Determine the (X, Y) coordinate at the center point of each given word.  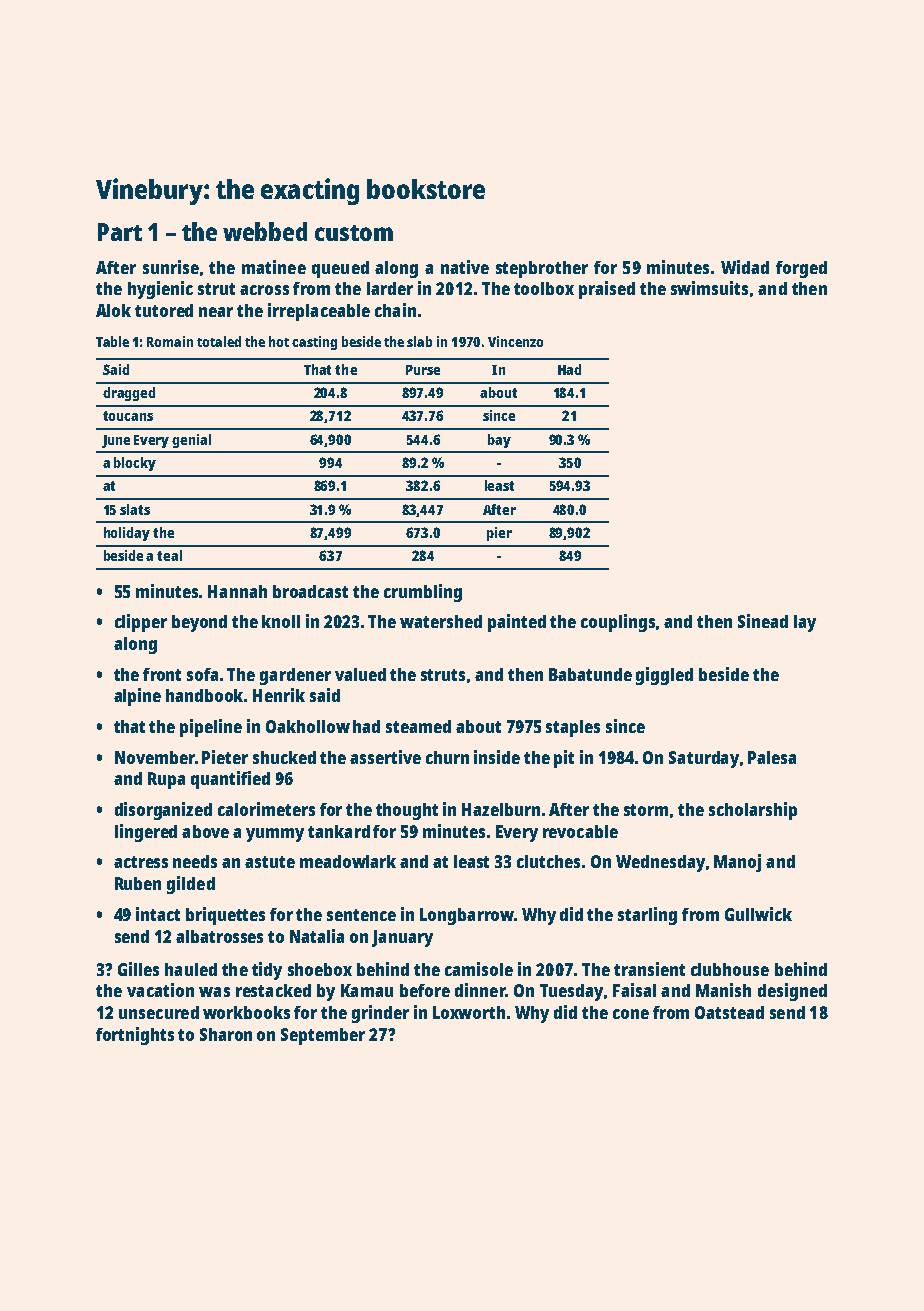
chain (395, 310)
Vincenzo (515, 341)
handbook (205, 695)
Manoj (737, 863)
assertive (385, 757)
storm (646, 810)
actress (141, 862)
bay (499, 441)
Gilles (138, 969)
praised (607, 290)
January (402, 938)
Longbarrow (467, 916)
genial (191, 441)
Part (120, 232)
